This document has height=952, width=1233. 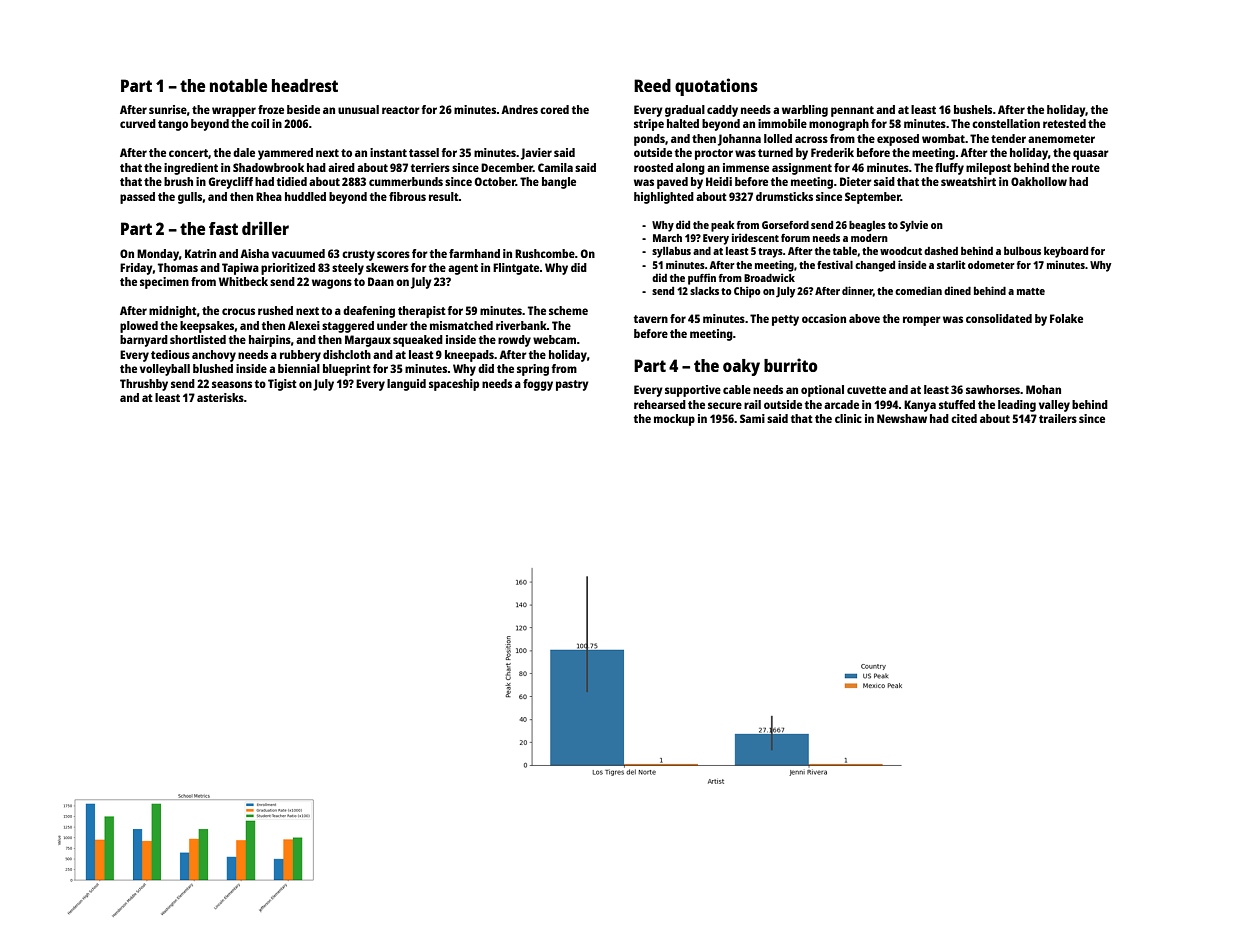 What do you see at coordinates (949, 169) in the document?
I see `fluffy` at bounding box center [949, 169].
